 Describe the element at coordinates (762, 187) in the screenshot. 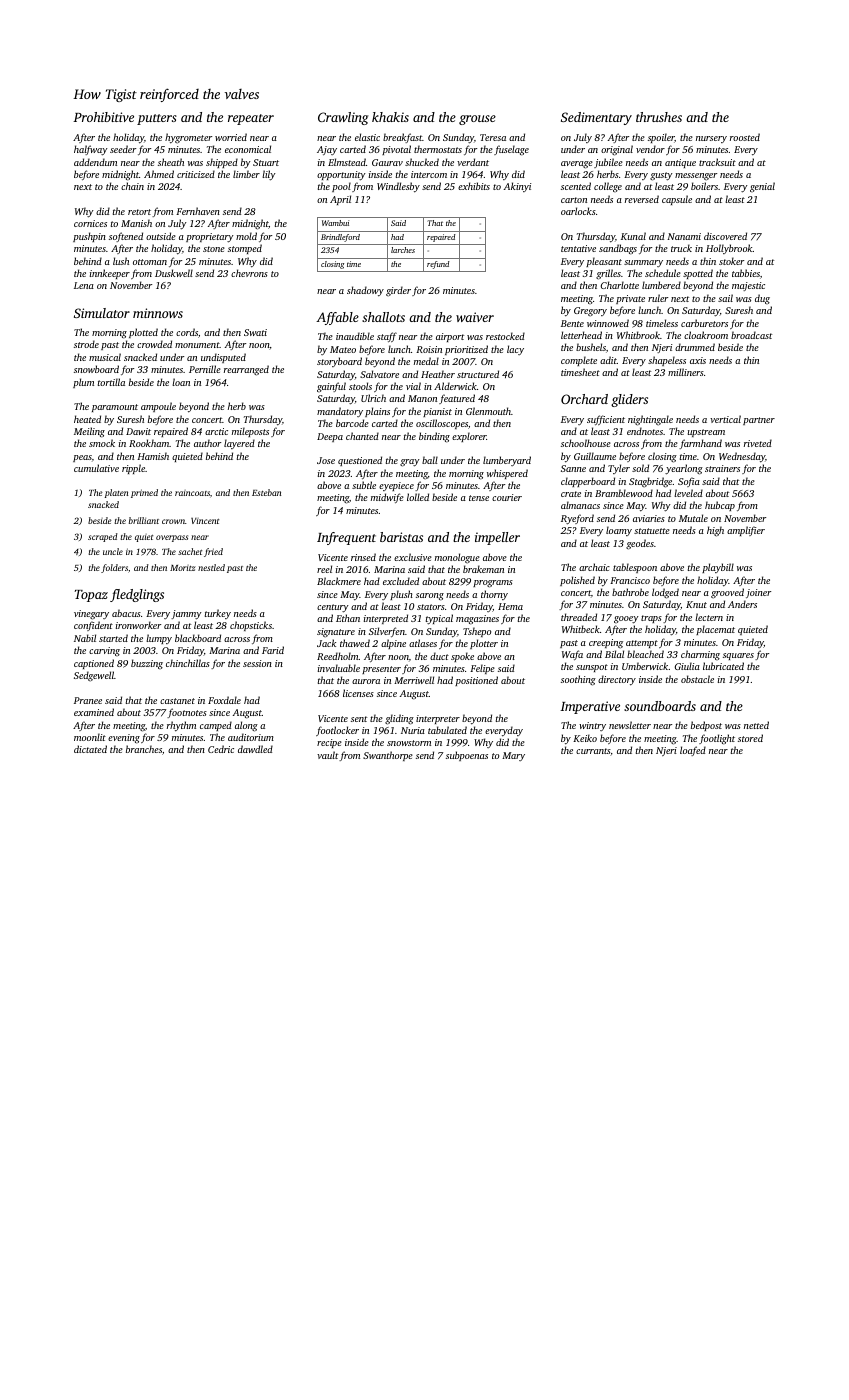

I see `genial` at that location.
